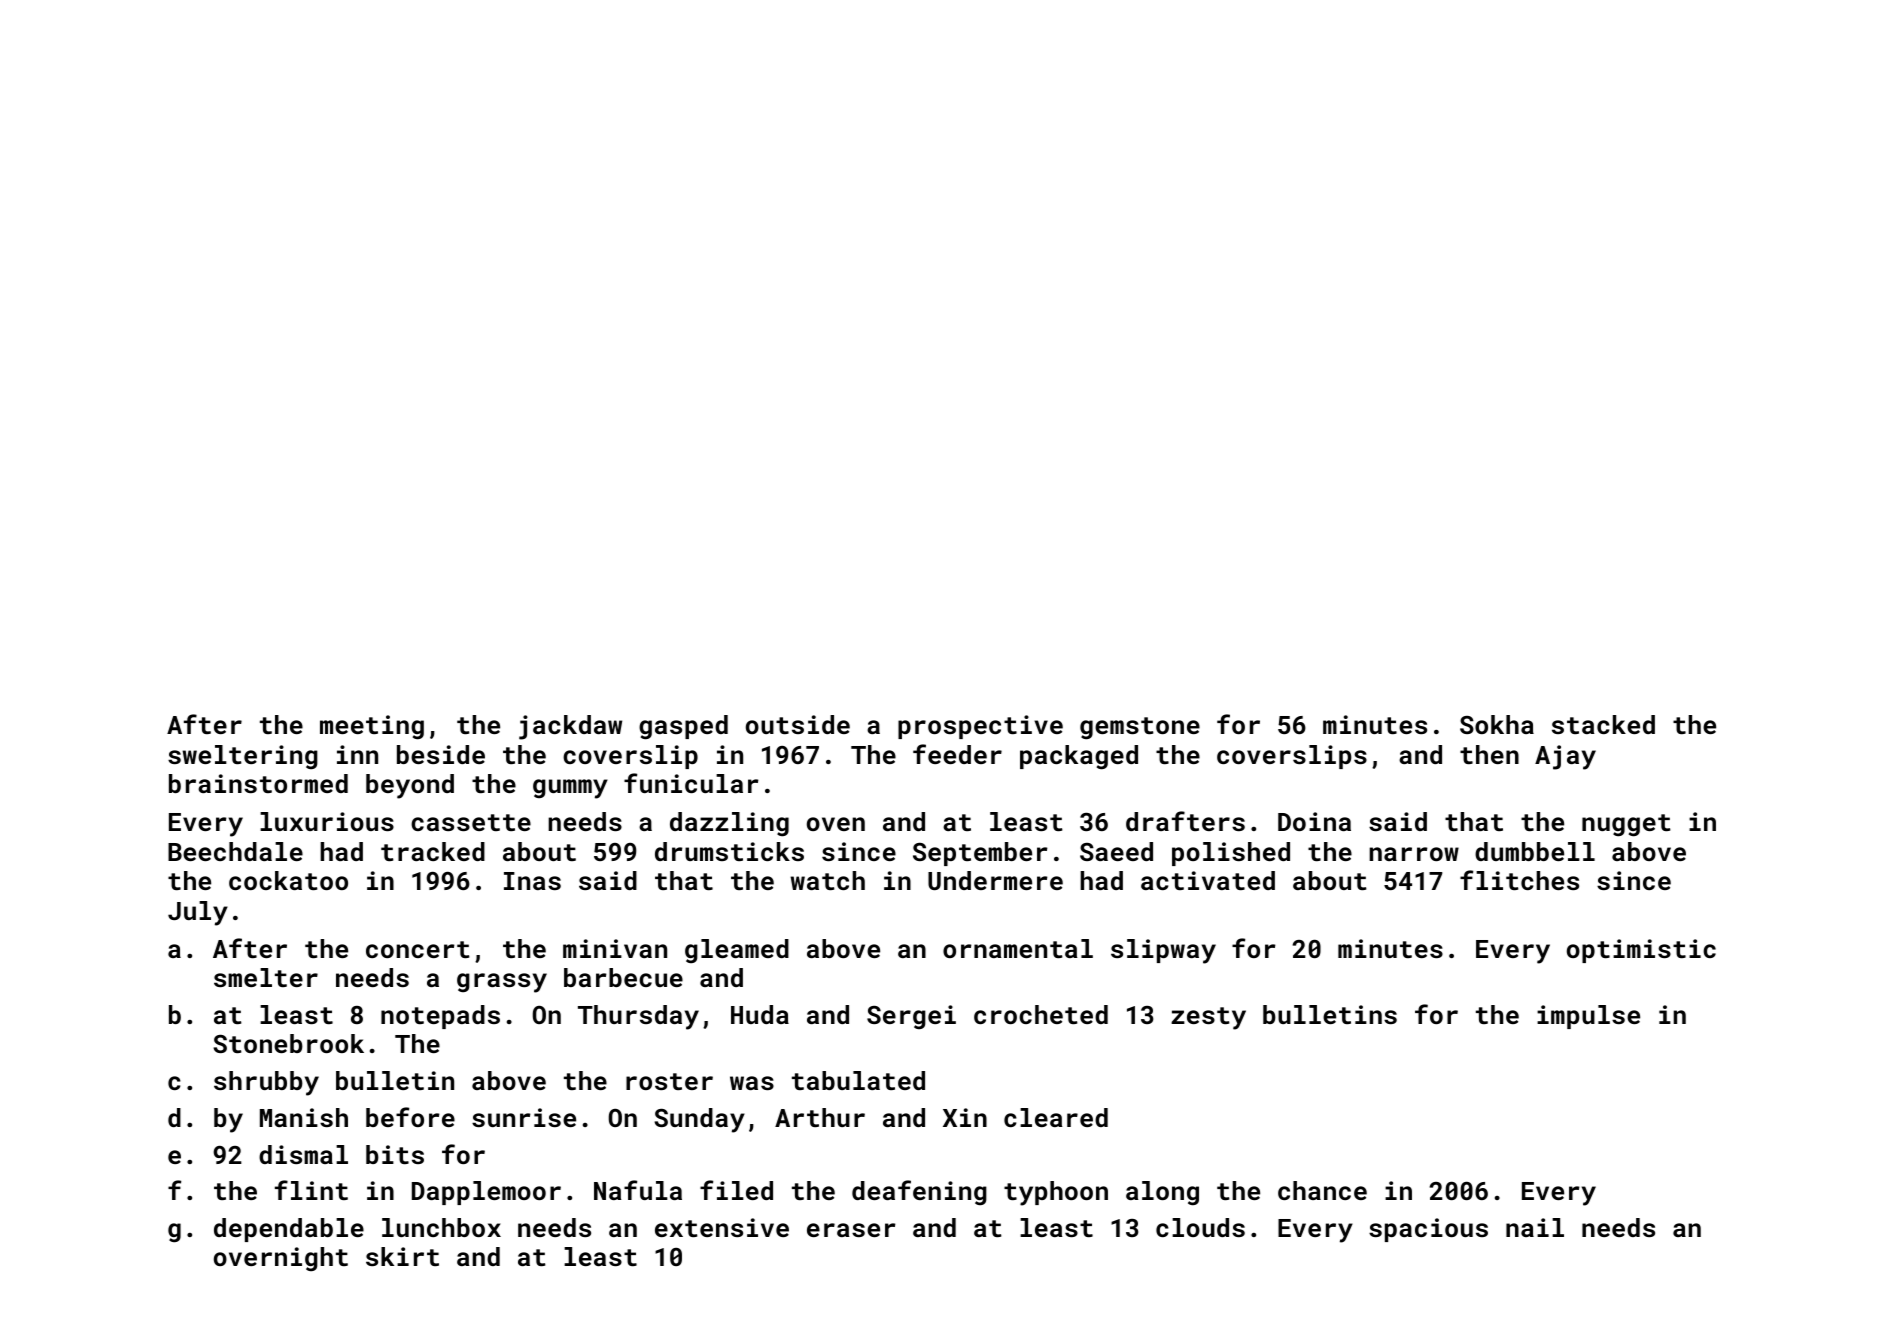 This page has width=1896, height=1341. What do you see at coordinates (798, 724) in the page?
I see `outside` at bounding box center [798, 724].
